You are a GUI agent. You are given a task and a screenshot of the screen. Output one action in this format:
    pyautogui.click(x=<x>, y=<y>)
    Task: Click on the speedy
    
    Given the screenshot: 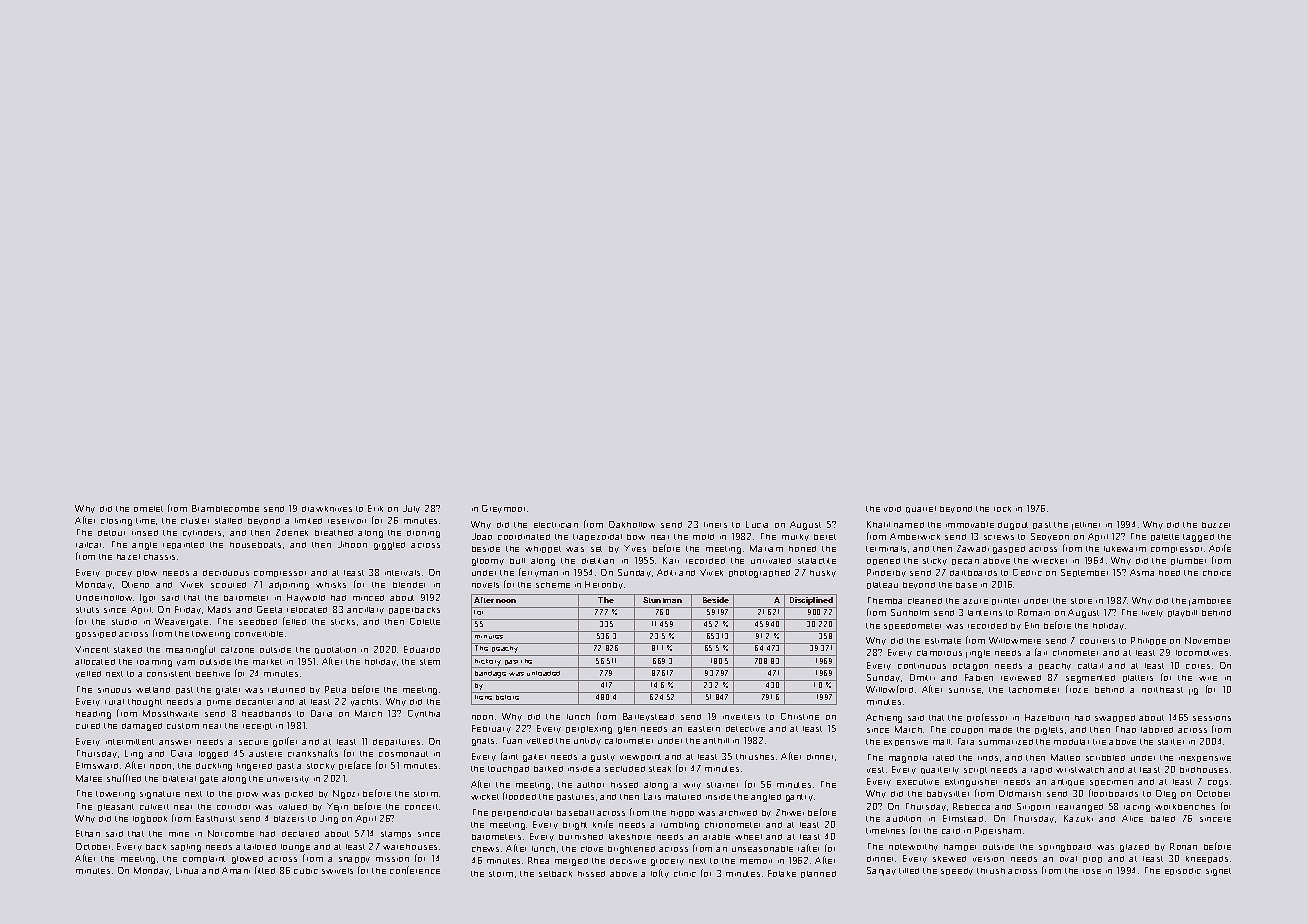 What is the action you would take?
    pyautogui.click(x=957, y=871)
